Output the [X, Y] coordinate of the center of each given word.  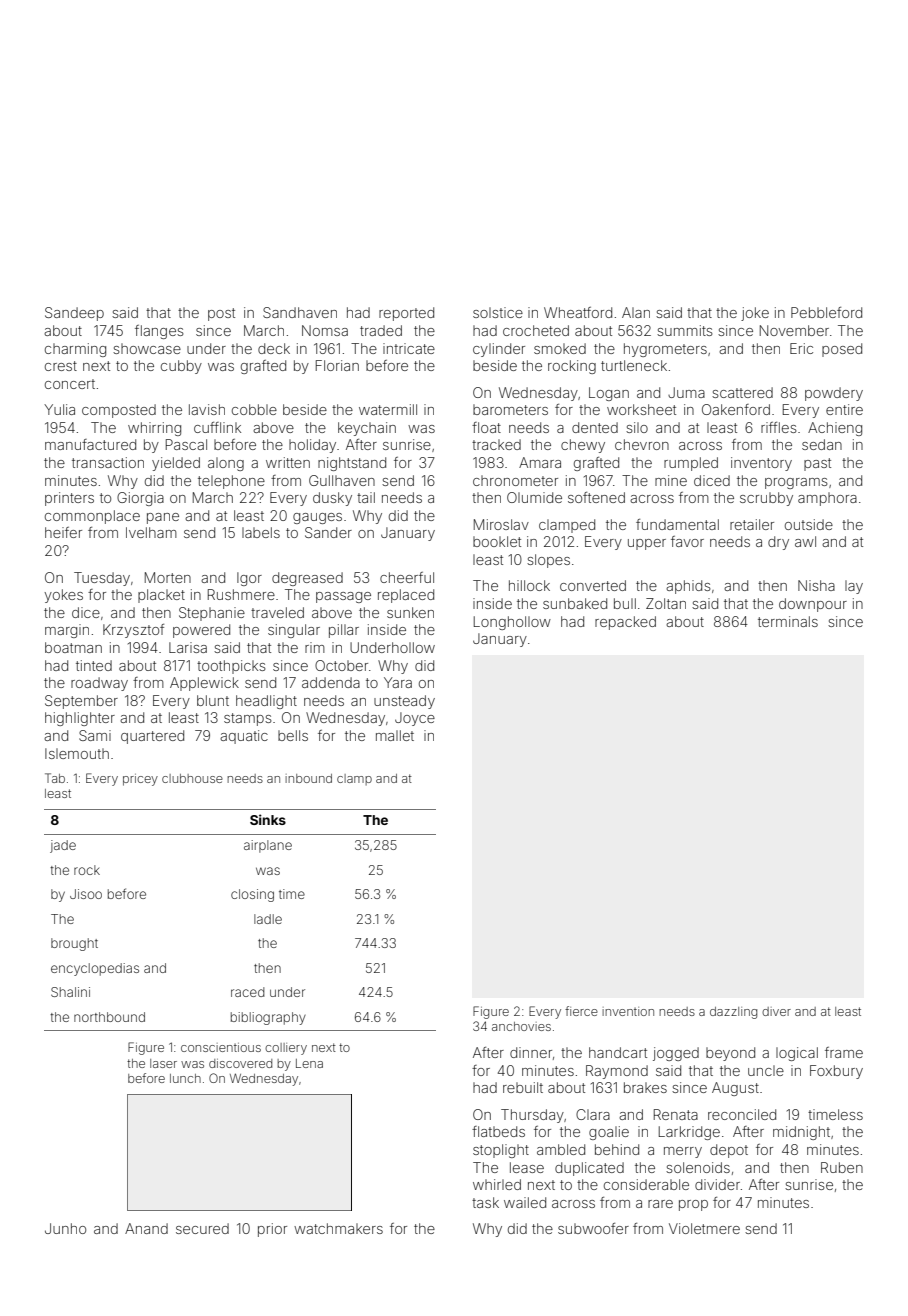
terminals [788, 621]
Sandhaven [300, 312]
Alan [636, 312]
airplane [268, 846]
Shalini [70, 992]
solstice [498, 312]
